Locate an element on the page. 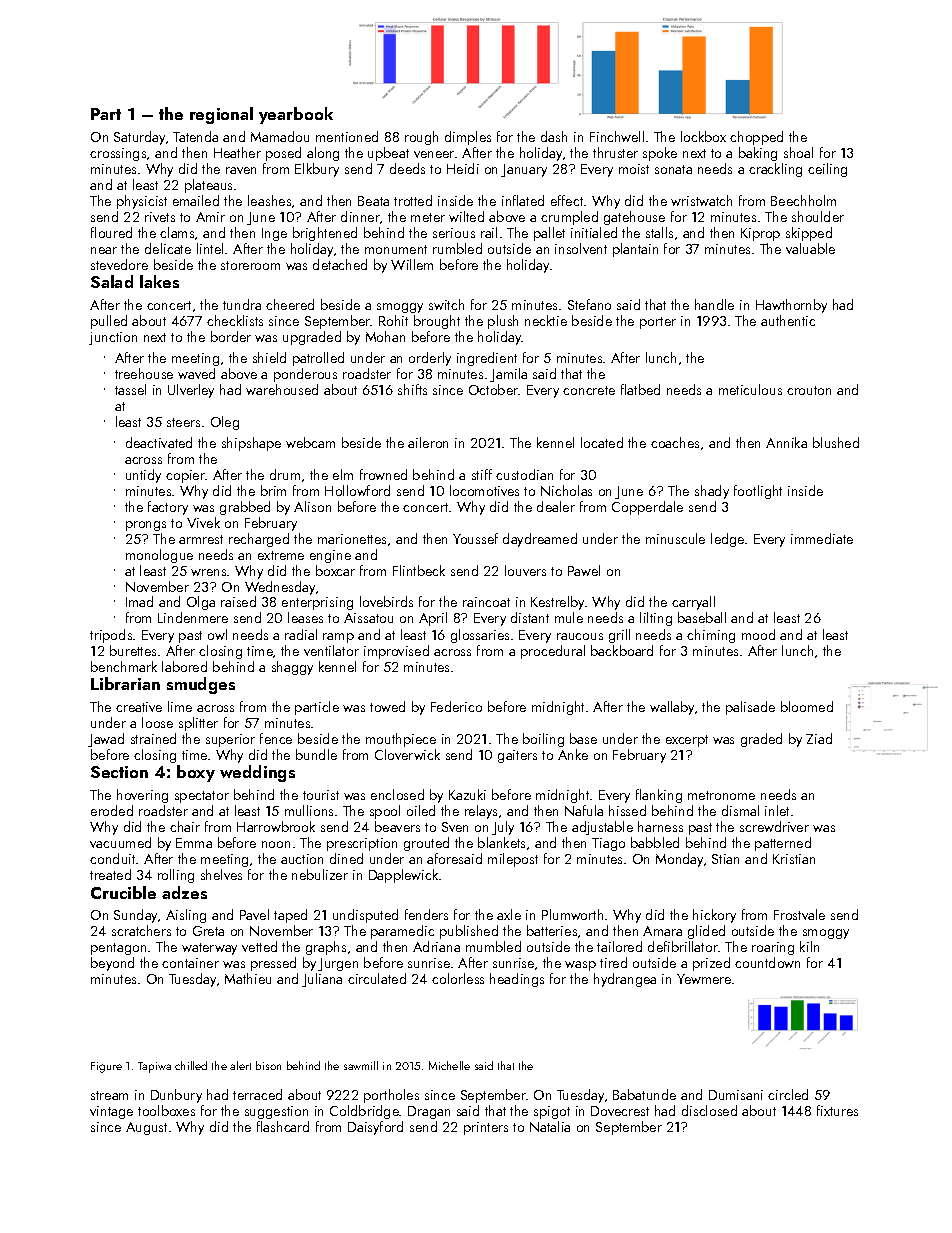 This page has width=952, height=1233. crossings is located at coordinates (118, 154).
